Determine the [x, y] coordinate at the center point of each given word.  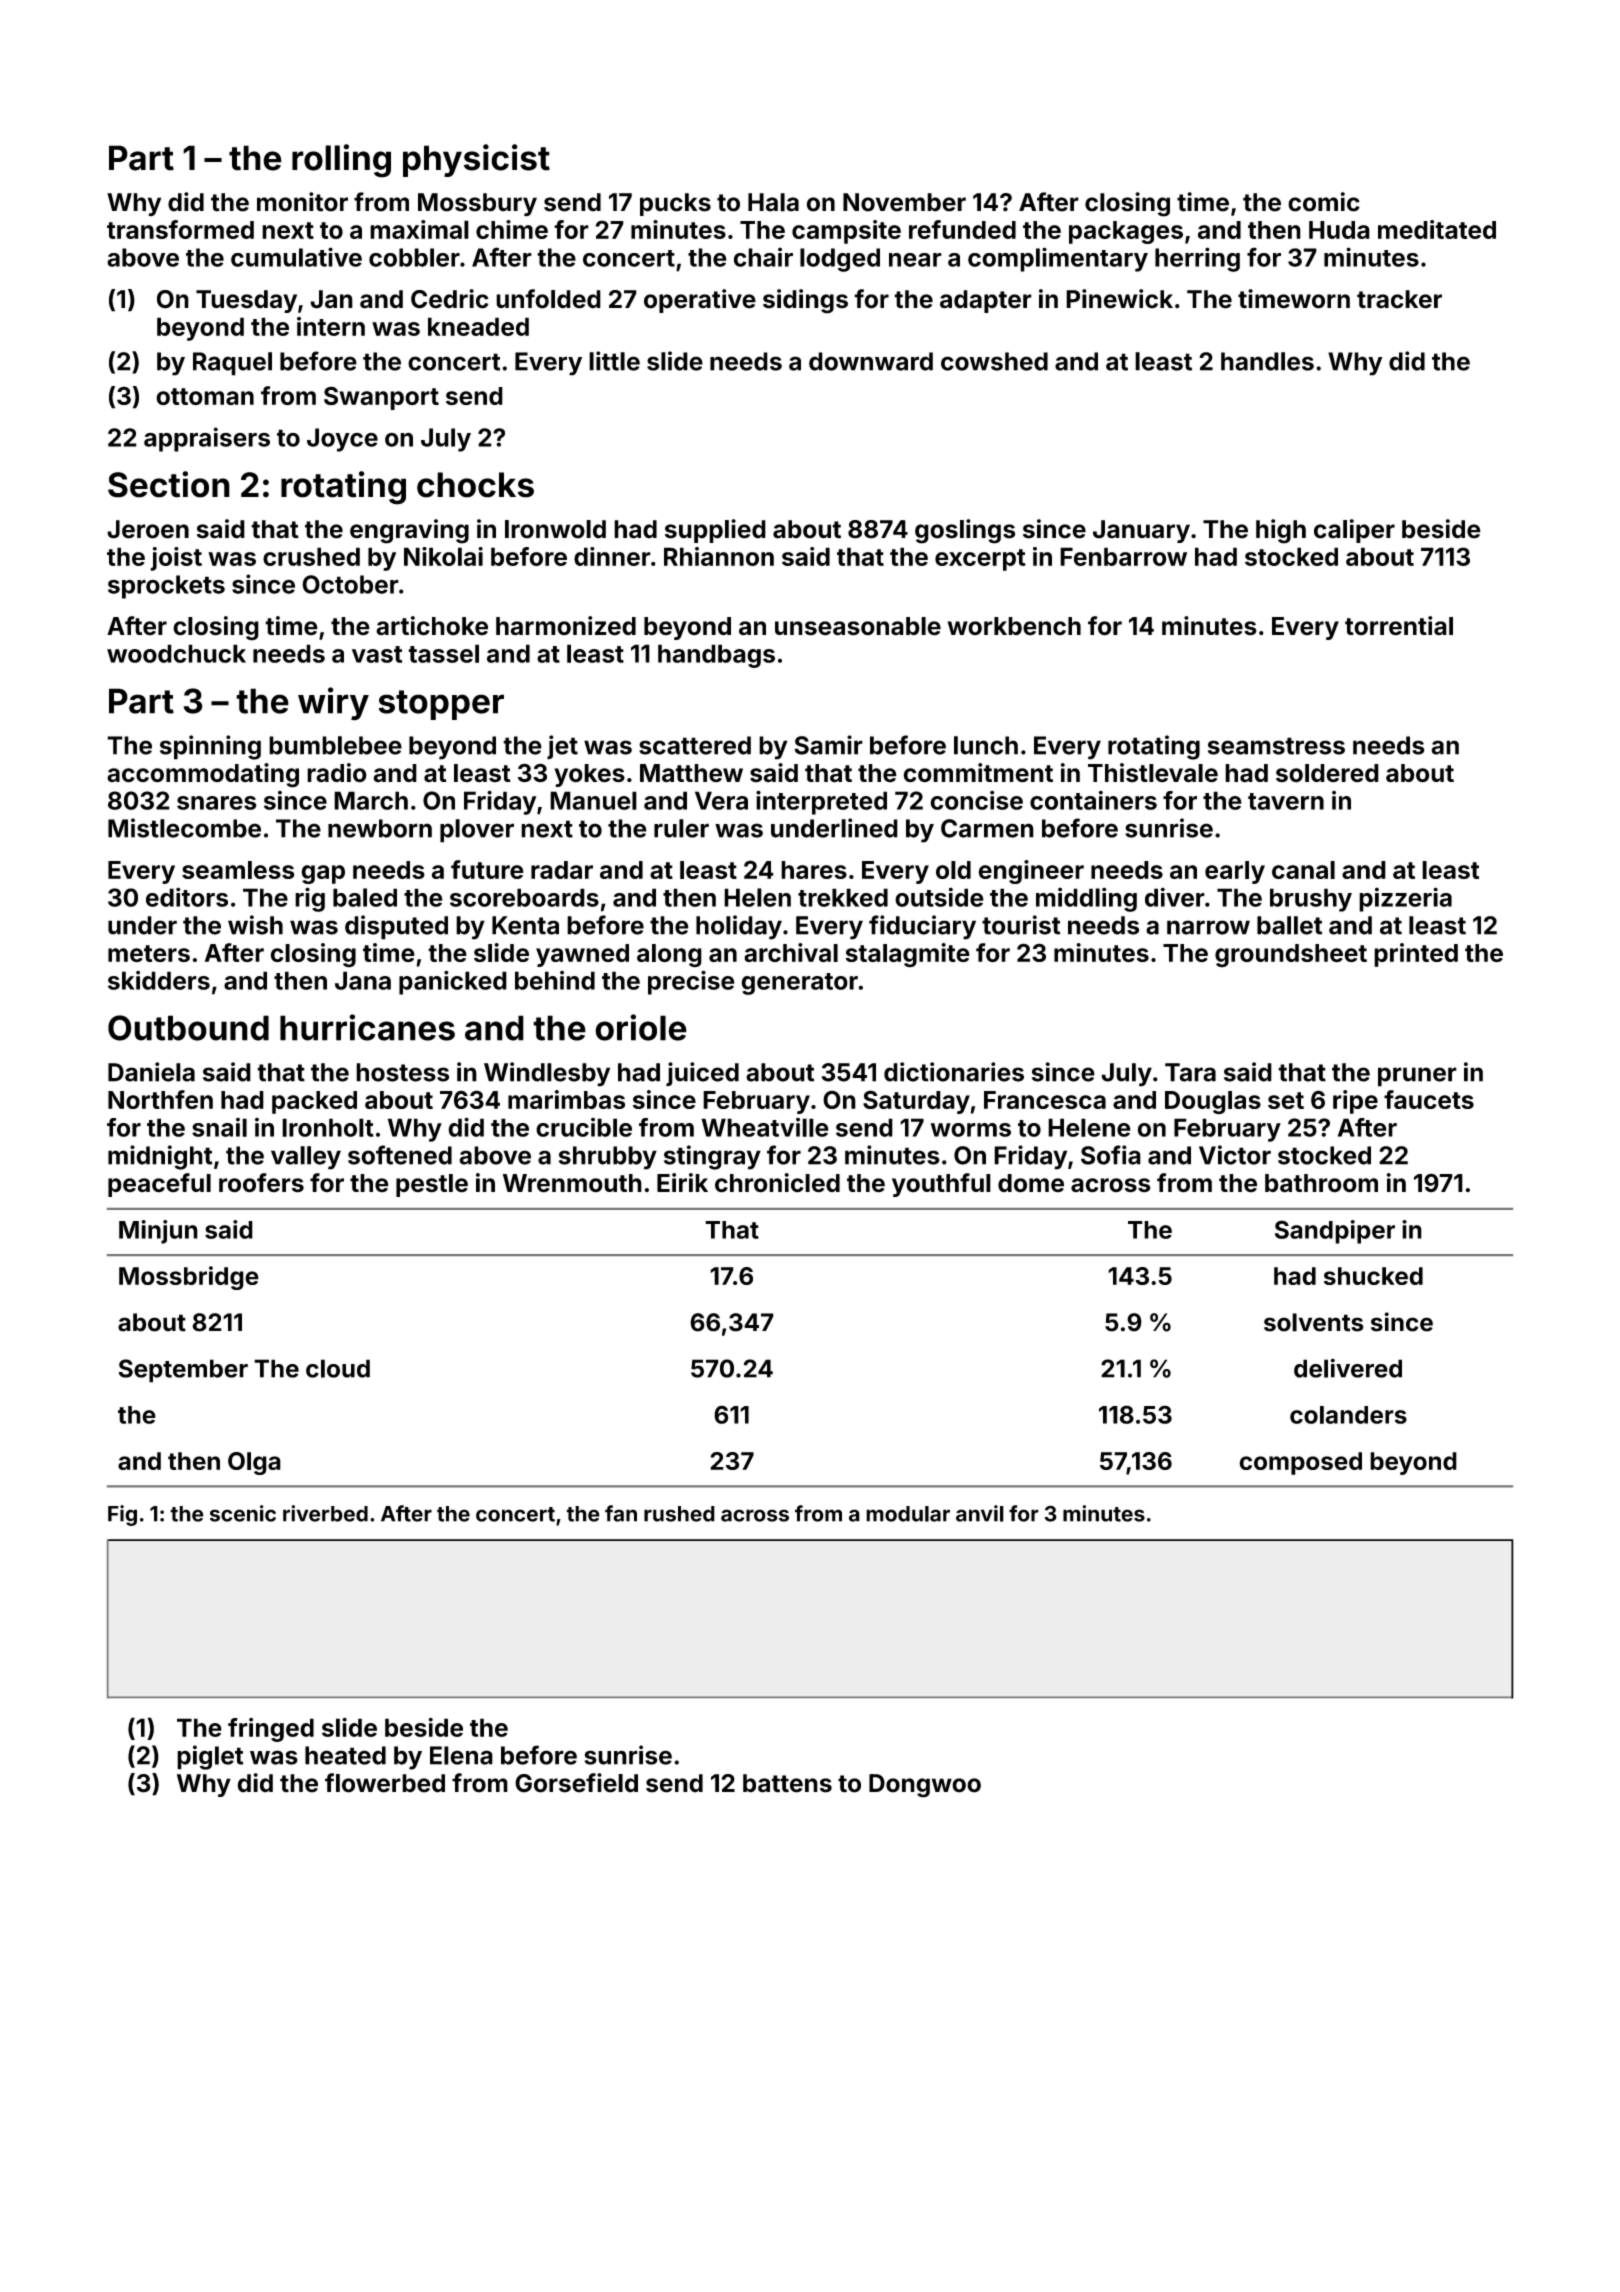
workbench [1014, 626]
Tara [1190, 1072]
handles [1267, 361]
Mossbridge [189, 1278]
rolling [341, 161]
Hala [773, 202]
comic [1324, 202]
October [350, 584]
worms [971, 1130]
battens [787, 1783]
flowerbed [385, 1783]
